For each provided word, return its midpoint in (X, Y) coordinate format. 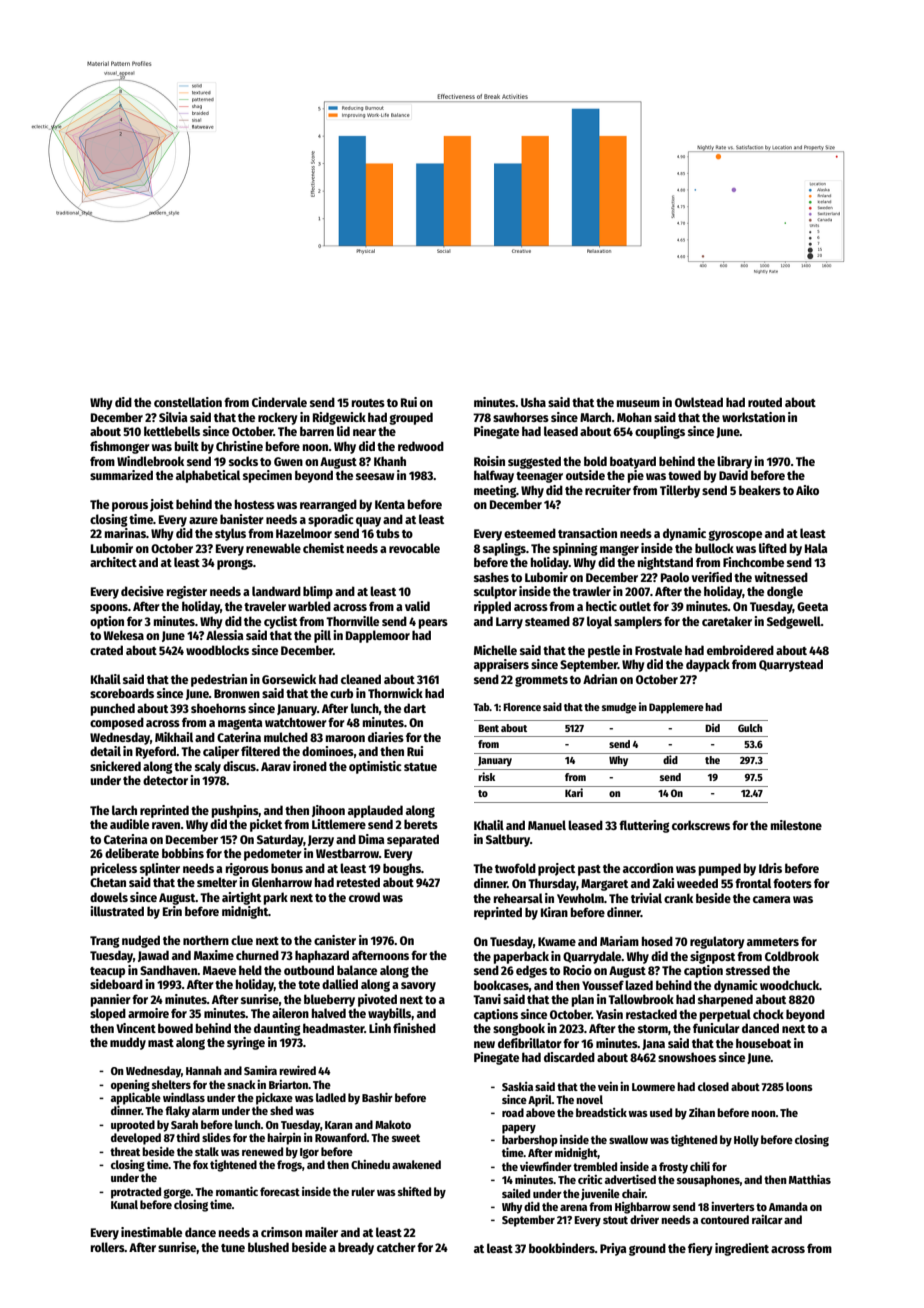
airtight (241, 898)
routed (765, 402)
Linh (380, 1028)
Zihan (702, 1112)
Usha (533, 402)
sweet (406, 1138)
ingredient (742, 1249)
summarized (121, 475)
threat (125, 1151)
